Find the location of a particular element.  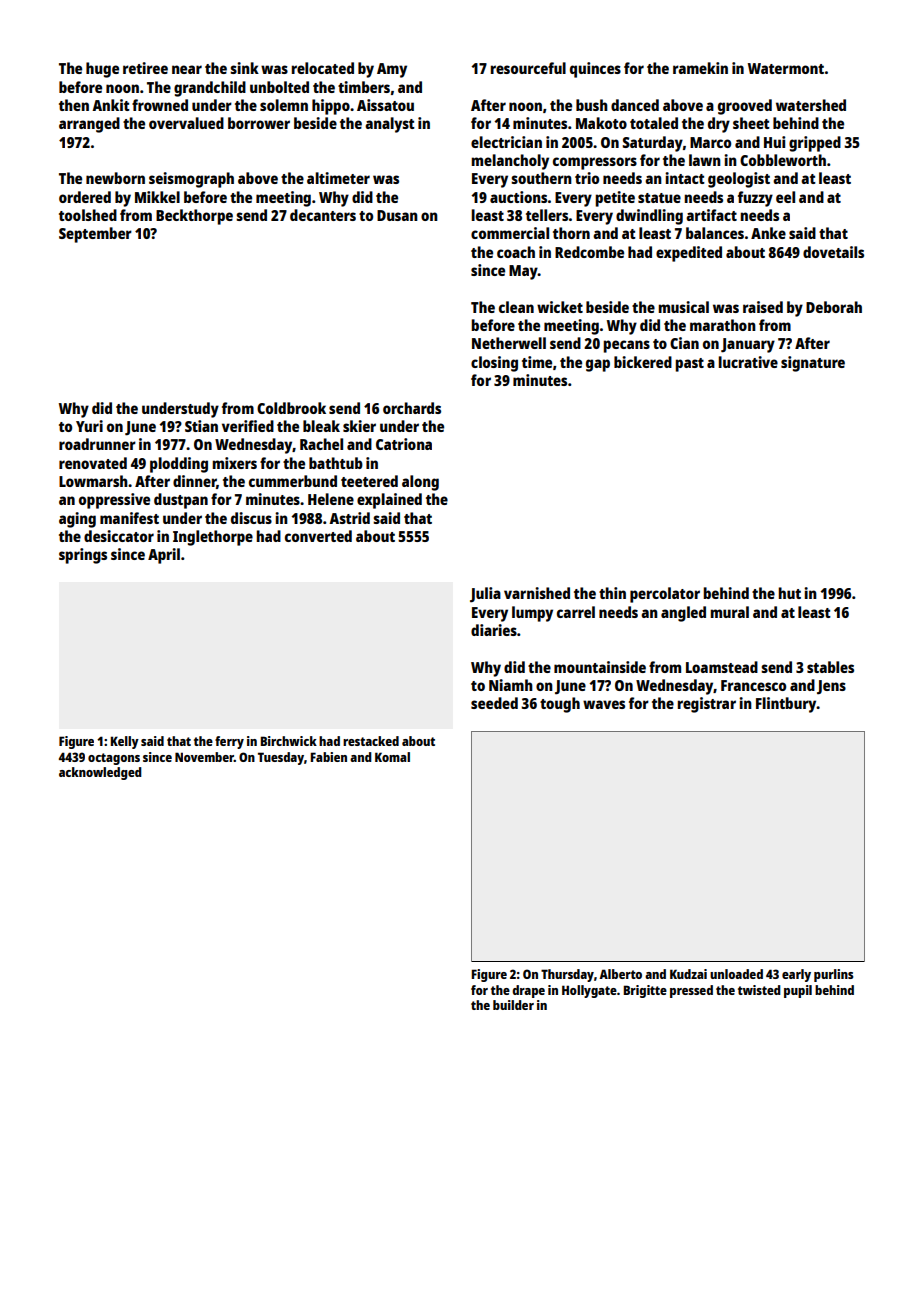

angled is located at coordinates (683, 614).
